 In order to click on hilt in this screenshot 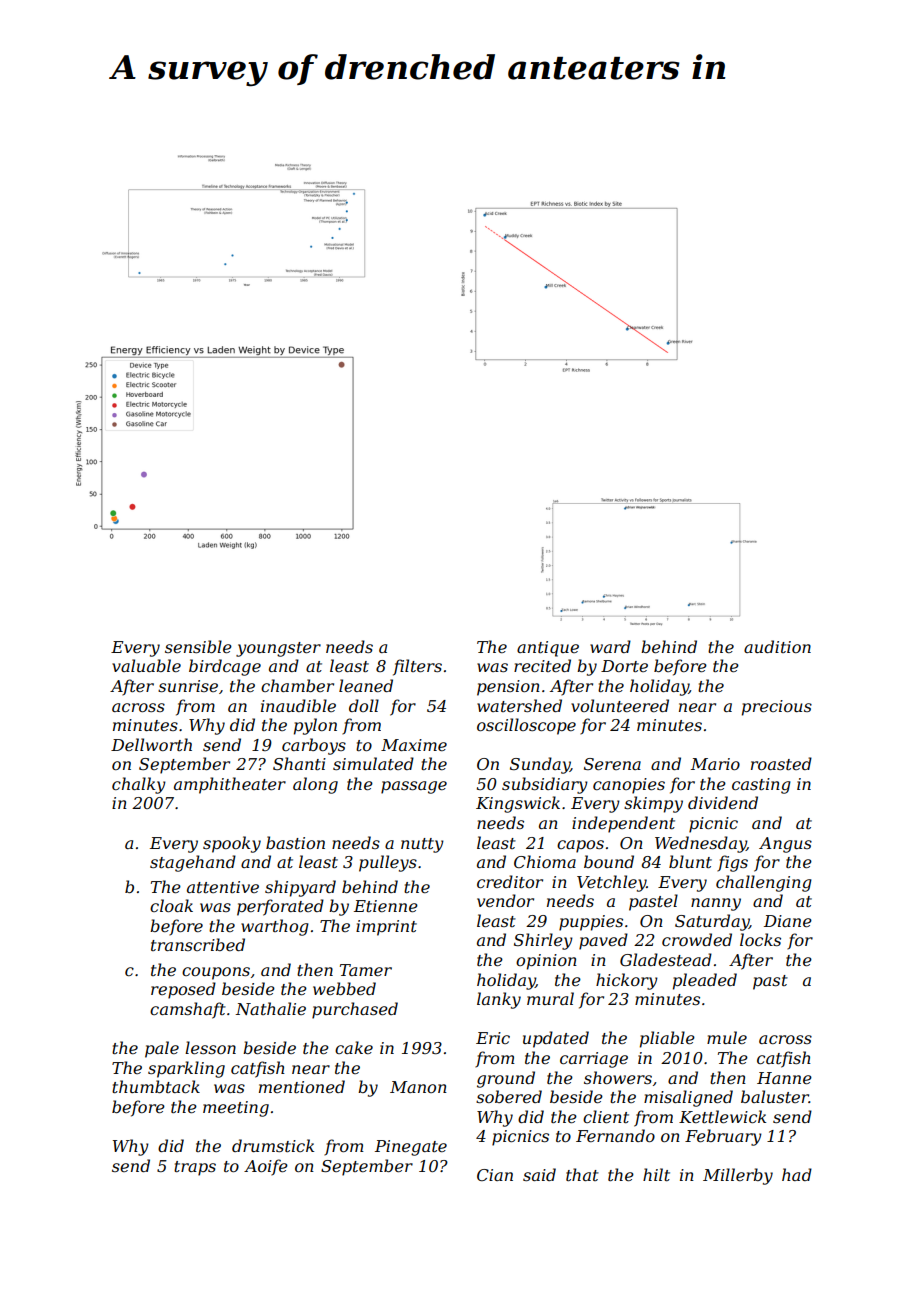, I will do `click(656, 1174)`.
